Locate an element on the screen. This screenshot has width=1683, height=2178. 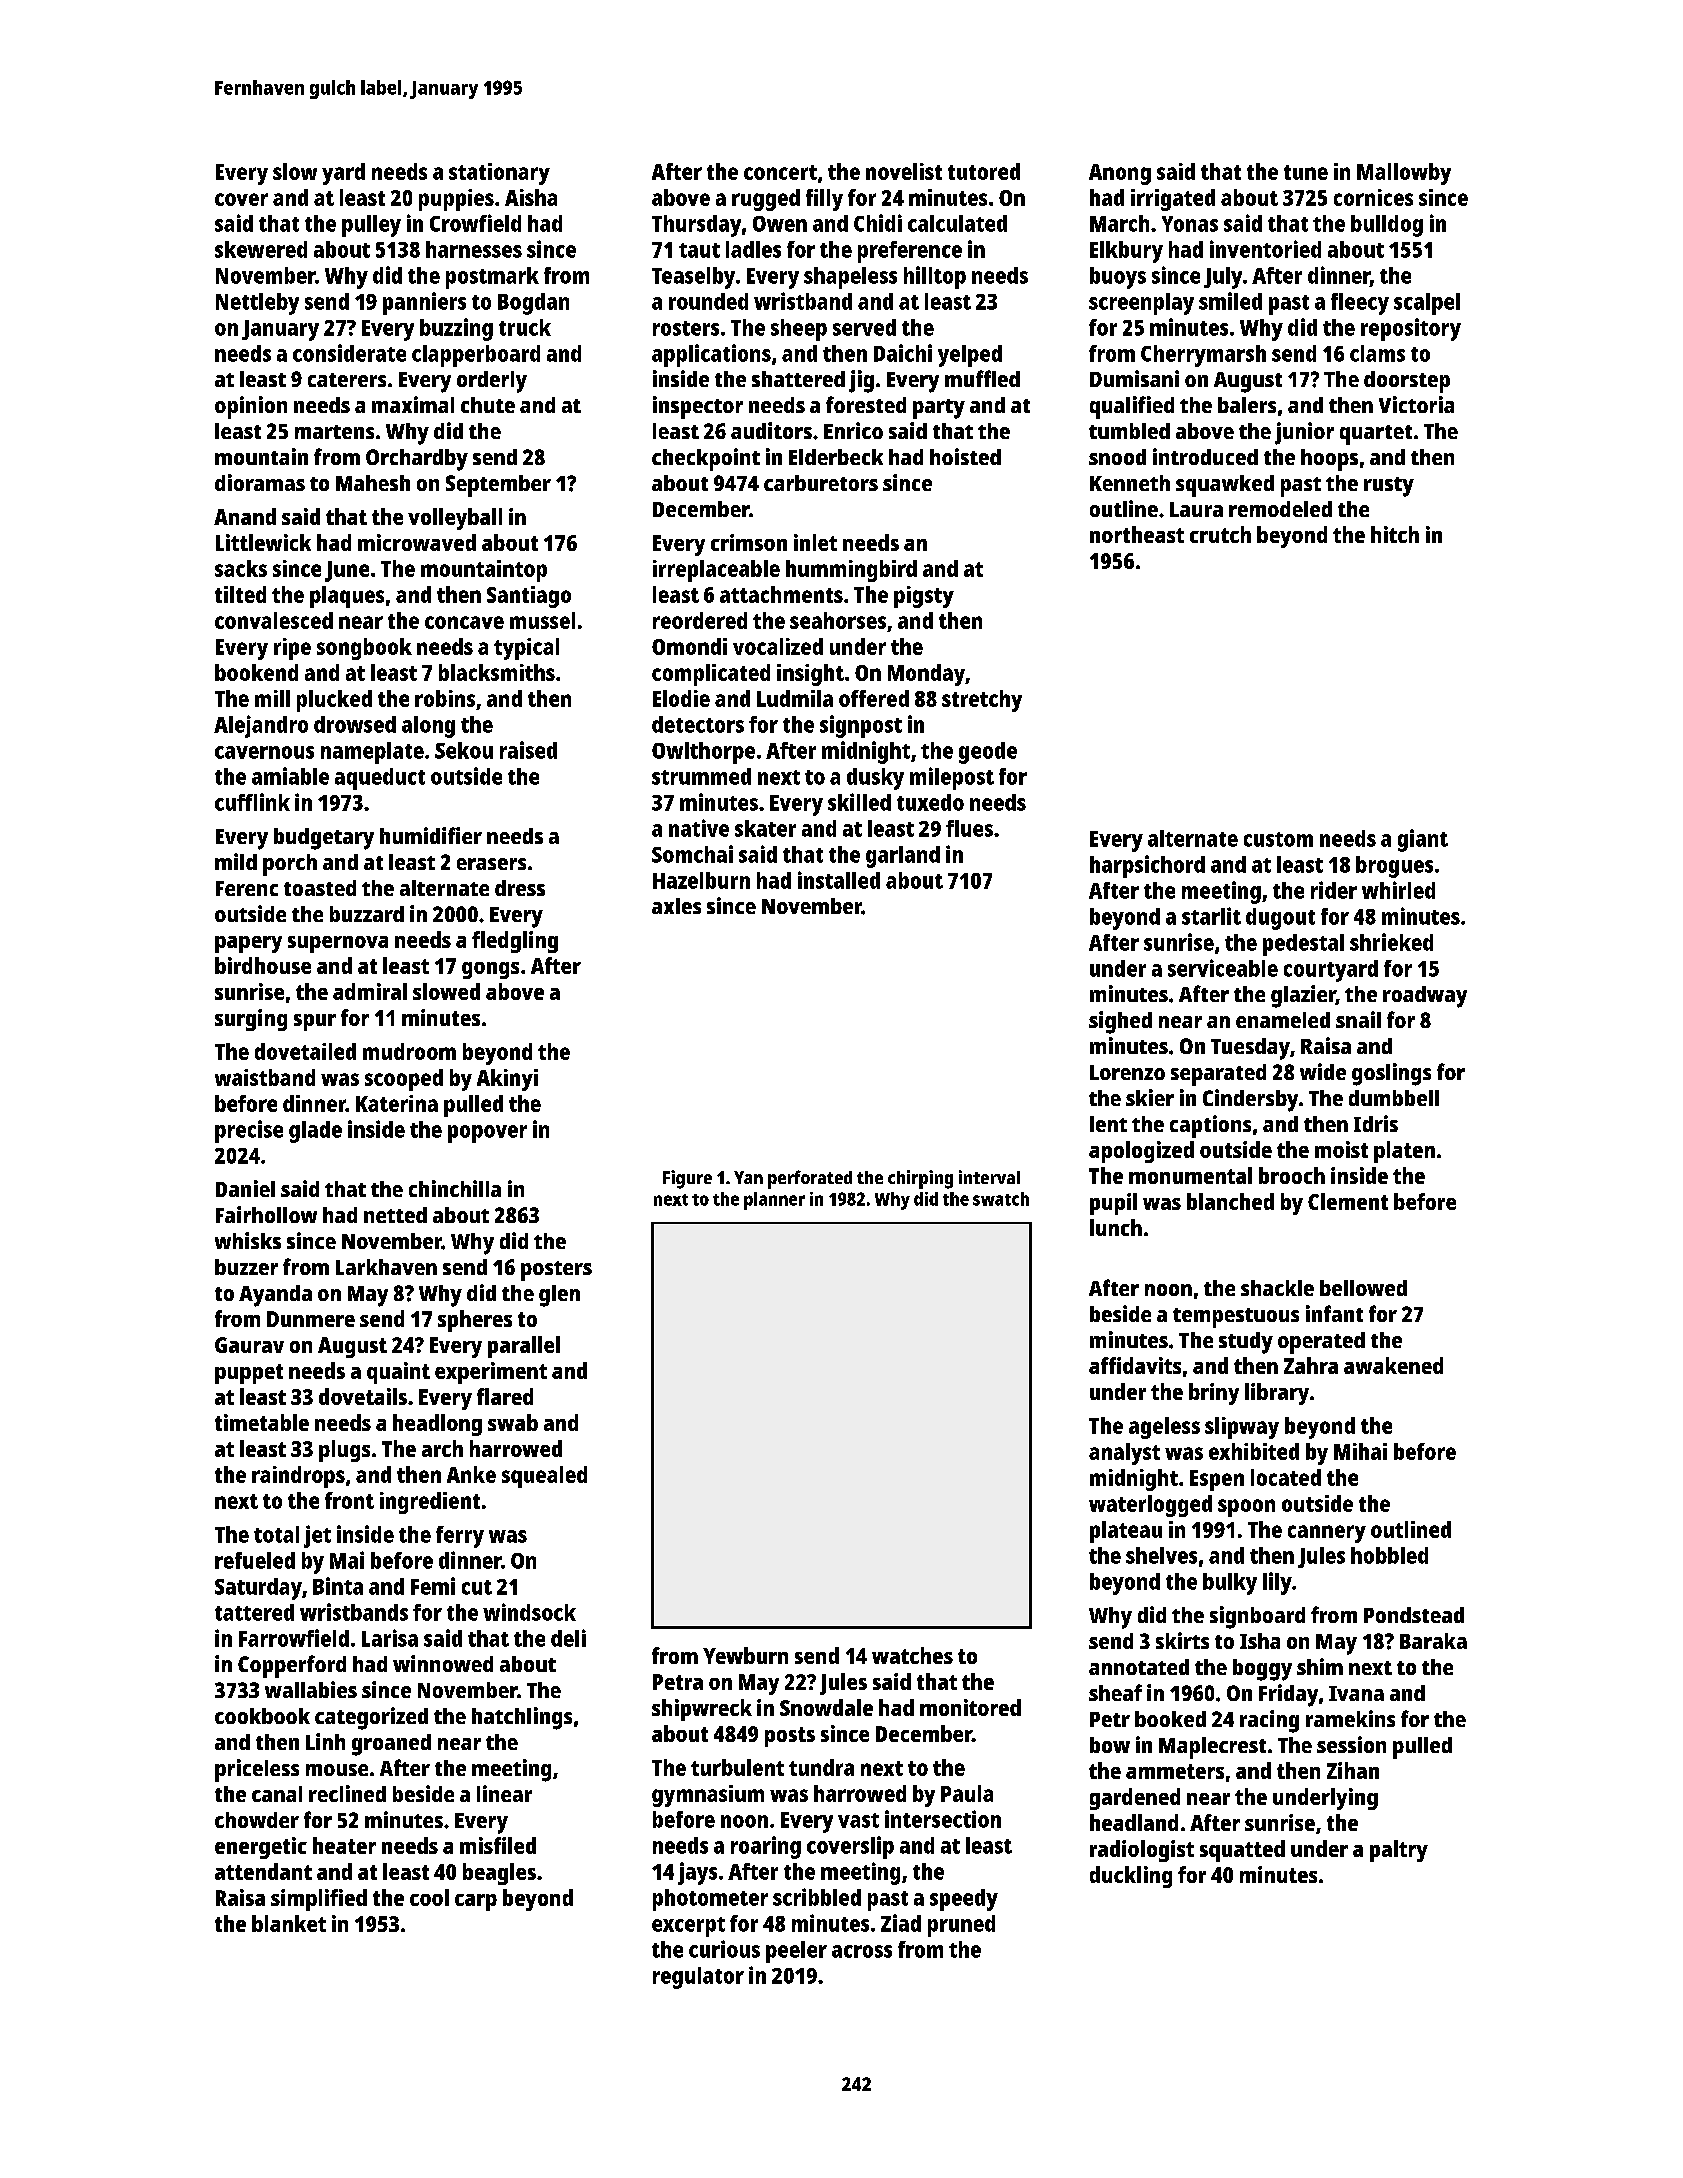
surging is located at coordinates (251, 1020).
